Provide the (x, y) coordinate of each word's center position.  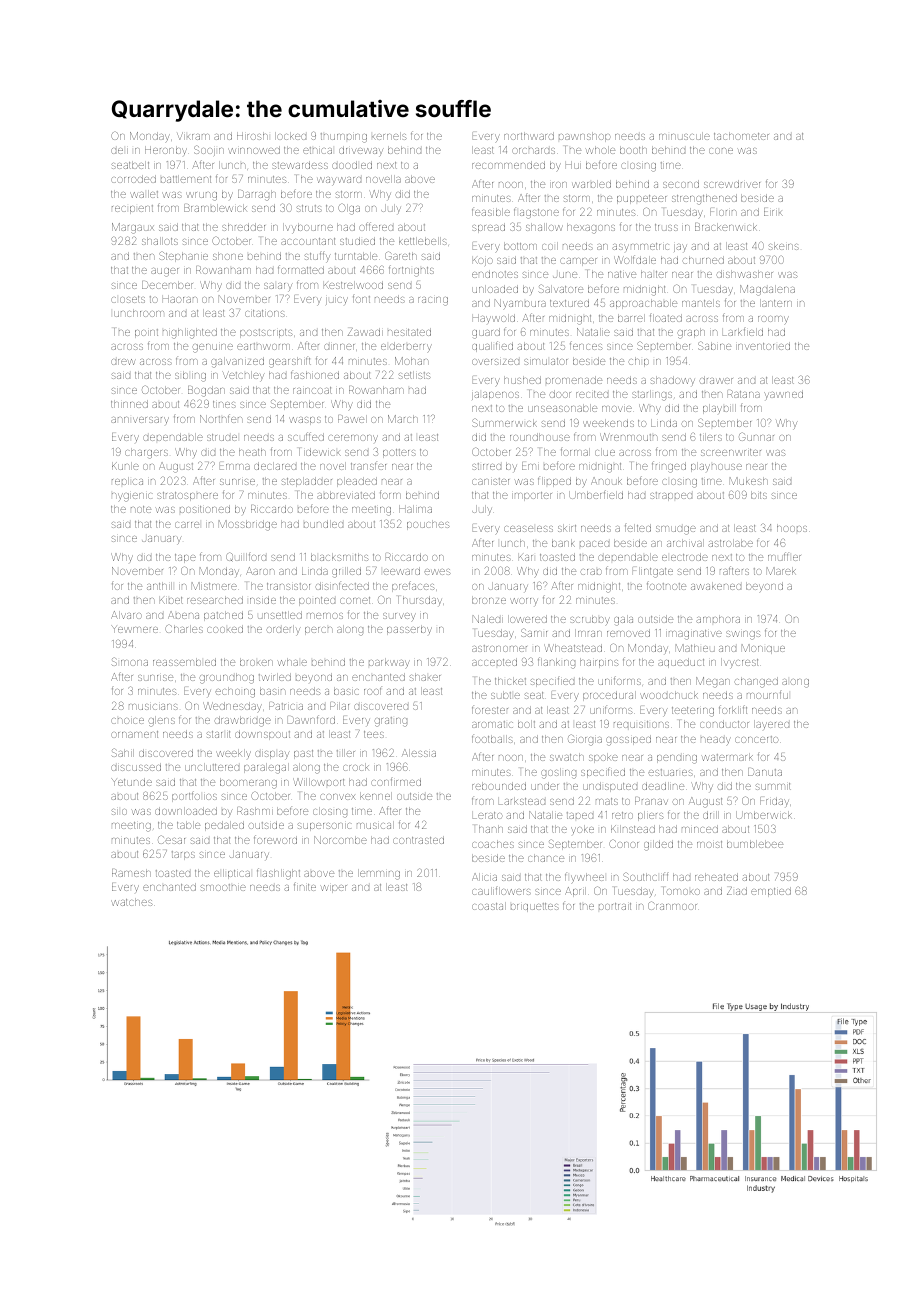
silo (119, 812)
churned (704, 260)
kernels (389, 136)
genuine (213, 348)
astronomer (499, 648)
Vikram (193, 136)
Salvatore (561, 288)
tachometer (741, 136)
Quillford (246, 557)
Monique (763, 649)
